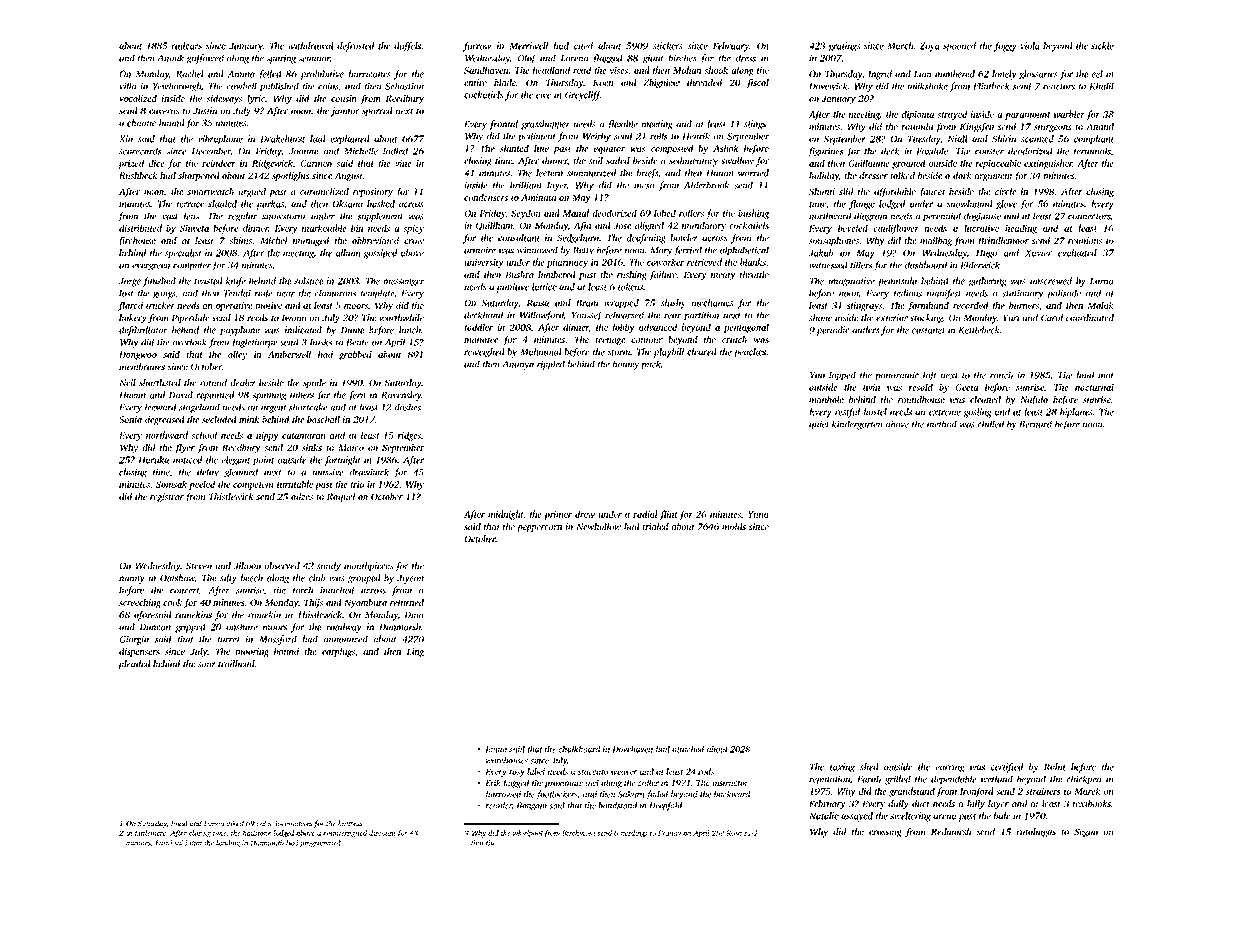 The image size is (1233, 952). I want to click on Ioana, so click(496, 749).
